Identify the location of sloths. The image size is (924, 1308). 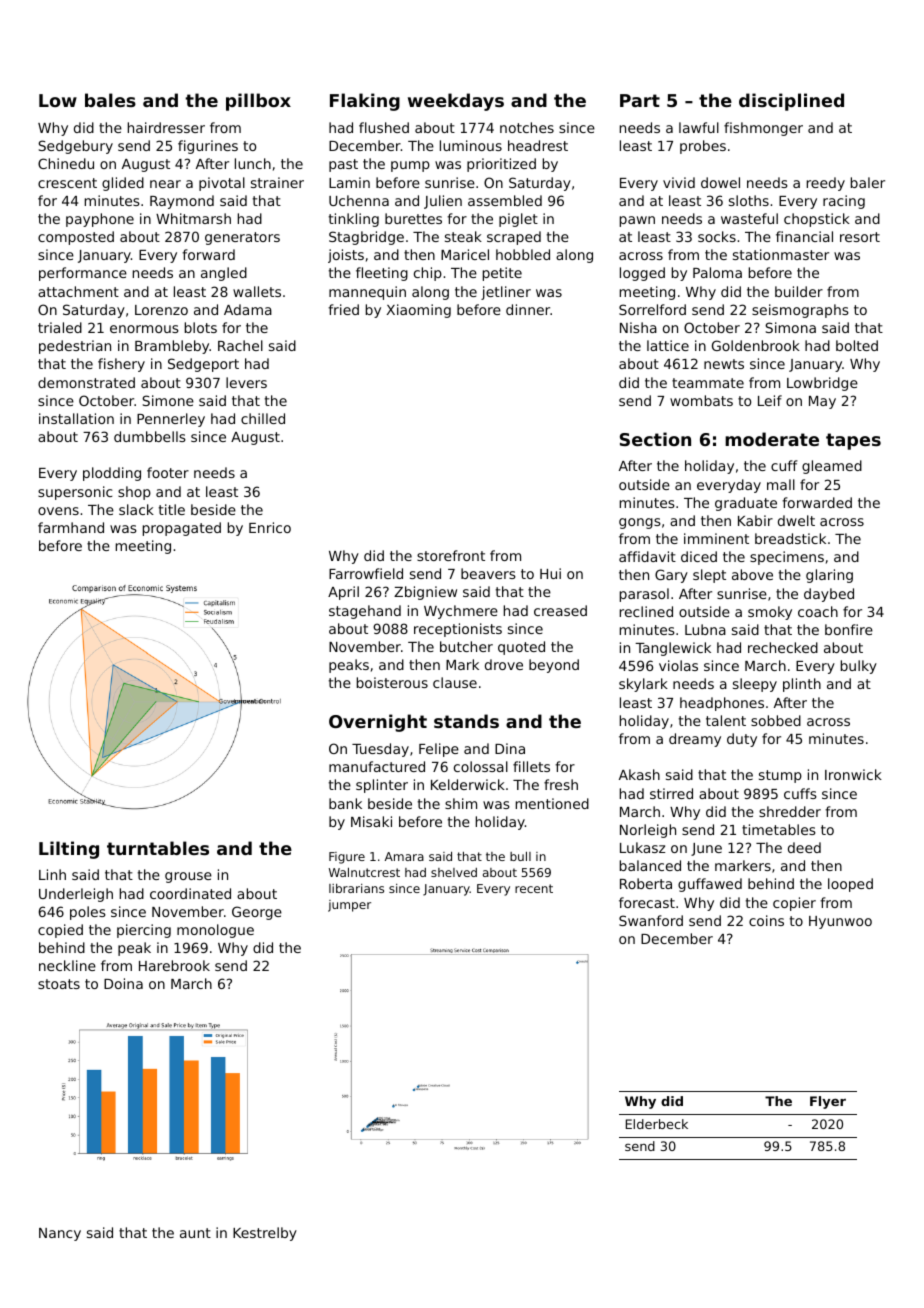
(749, 200).
